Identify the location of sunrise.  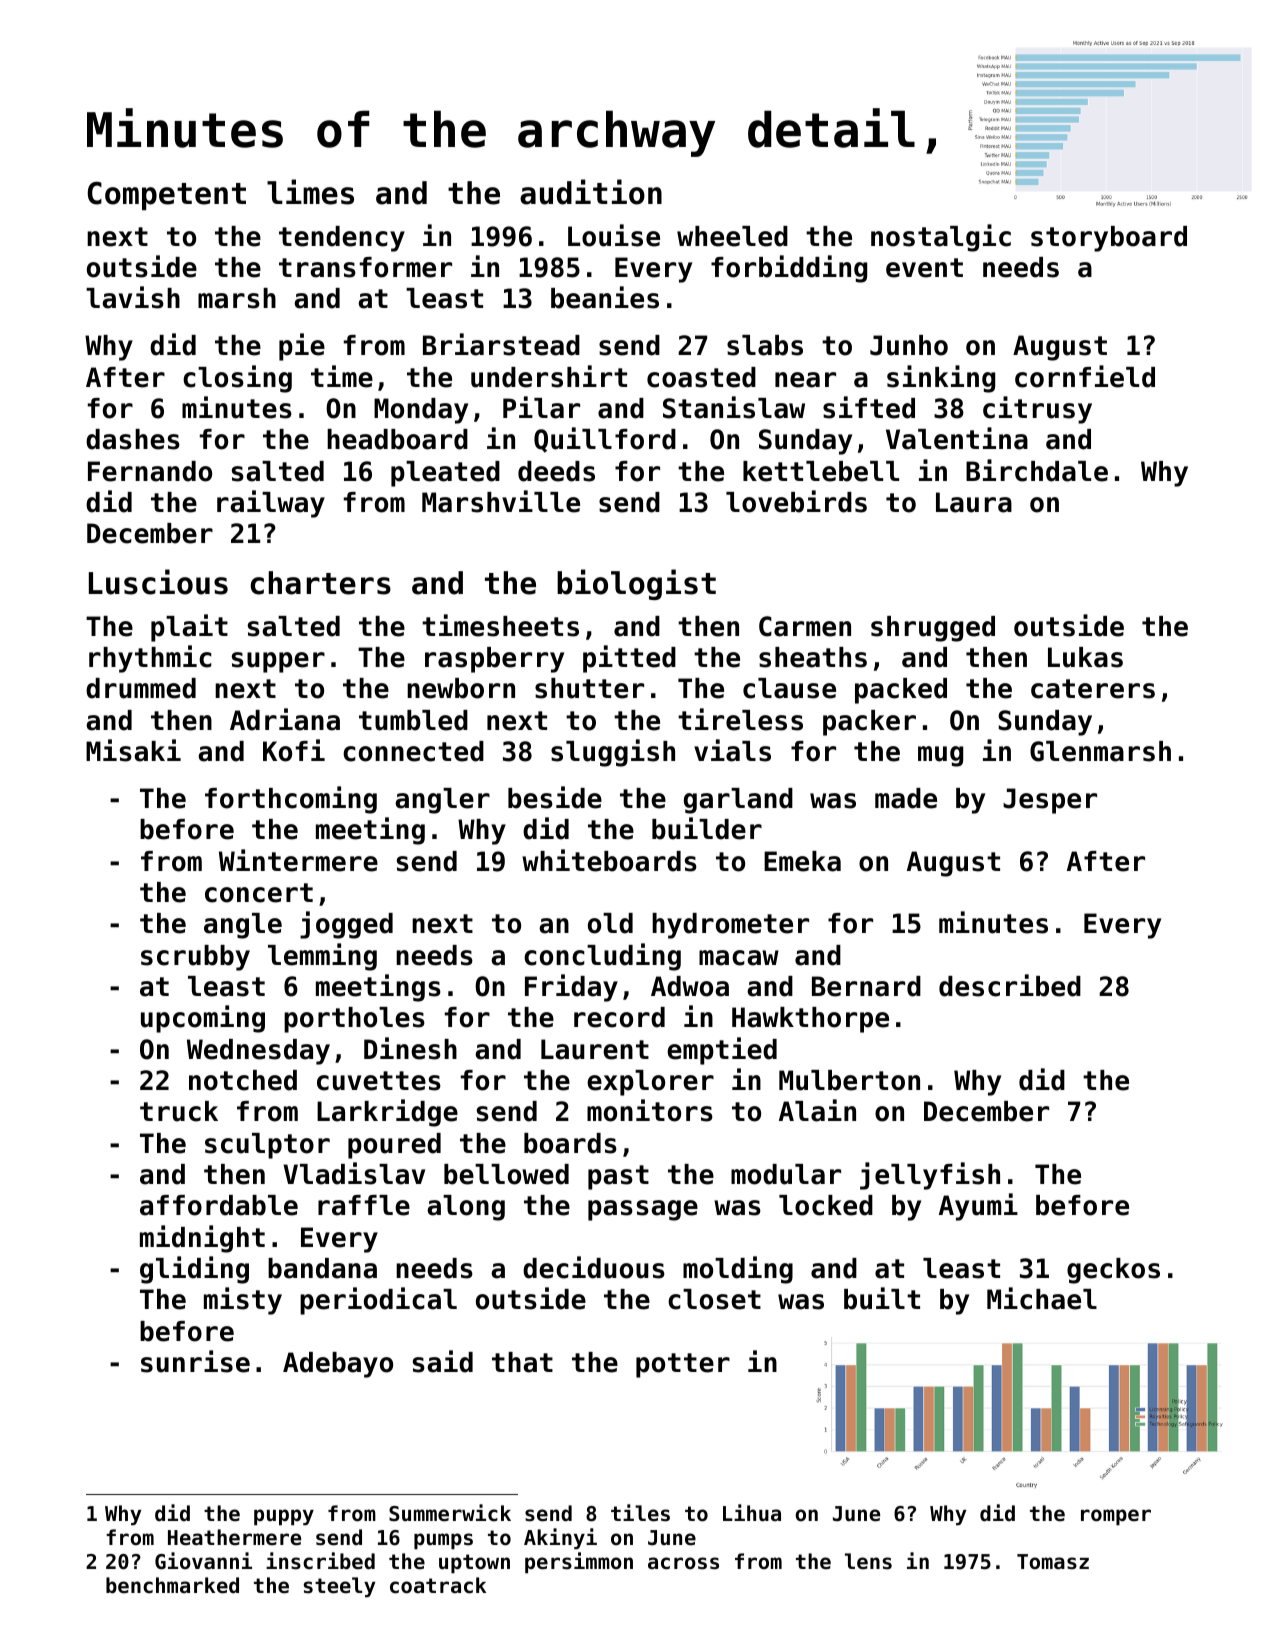
(195, 1361).
